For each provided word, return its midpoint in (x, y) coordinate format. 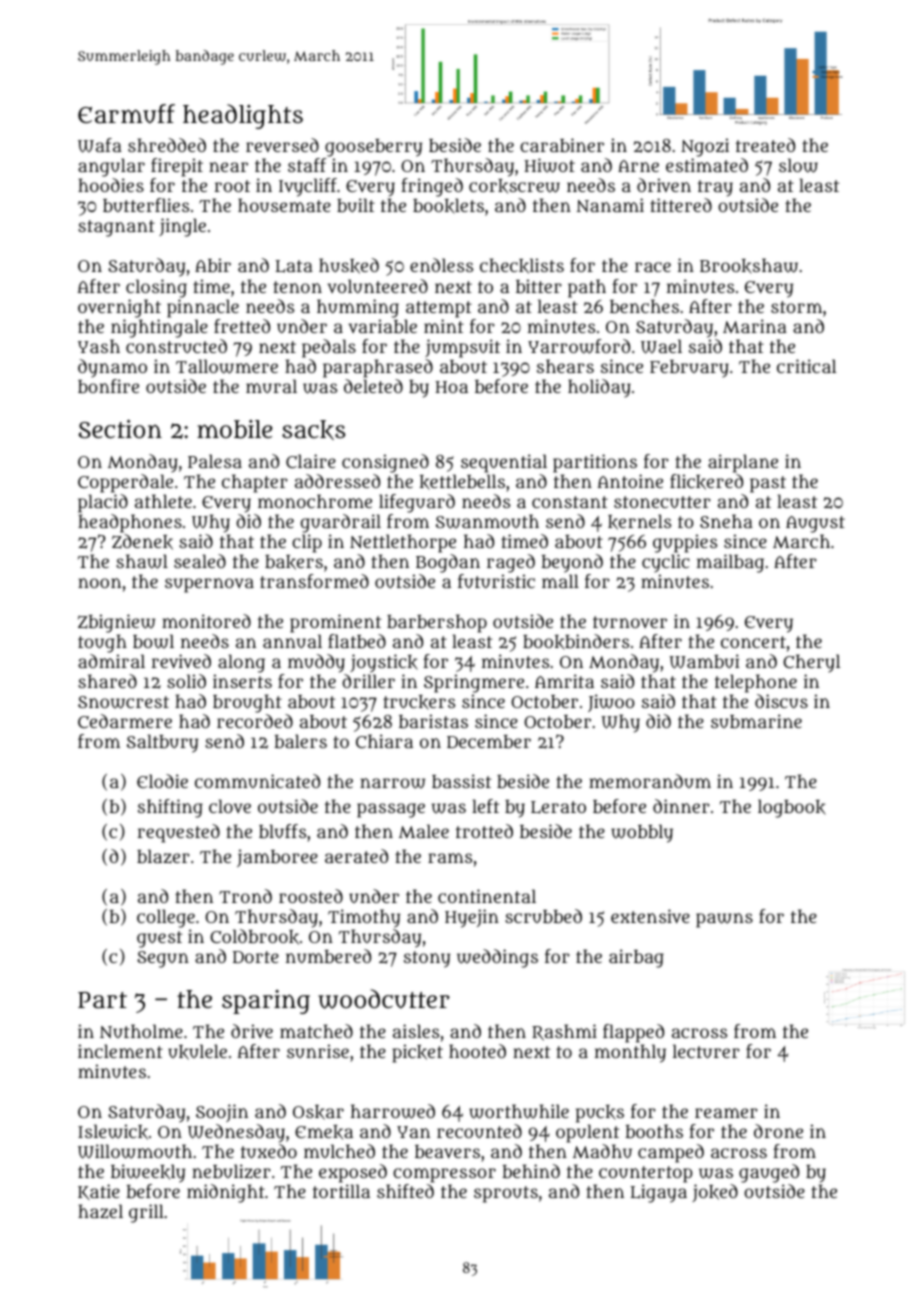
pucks (600, 1114)
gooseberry (373, 148)
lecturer (706, 1051)
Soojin (222, 1113)
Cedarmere (125, 721)
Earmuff (126, 114)
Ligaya (658, 1193)
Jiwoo (611, 703)
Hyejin (472, 918)
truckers (419, 702)
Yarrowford (579, 346)
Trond (245, 896)
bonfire (108, 386)
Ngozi (705, 147)
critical (806, 366)
